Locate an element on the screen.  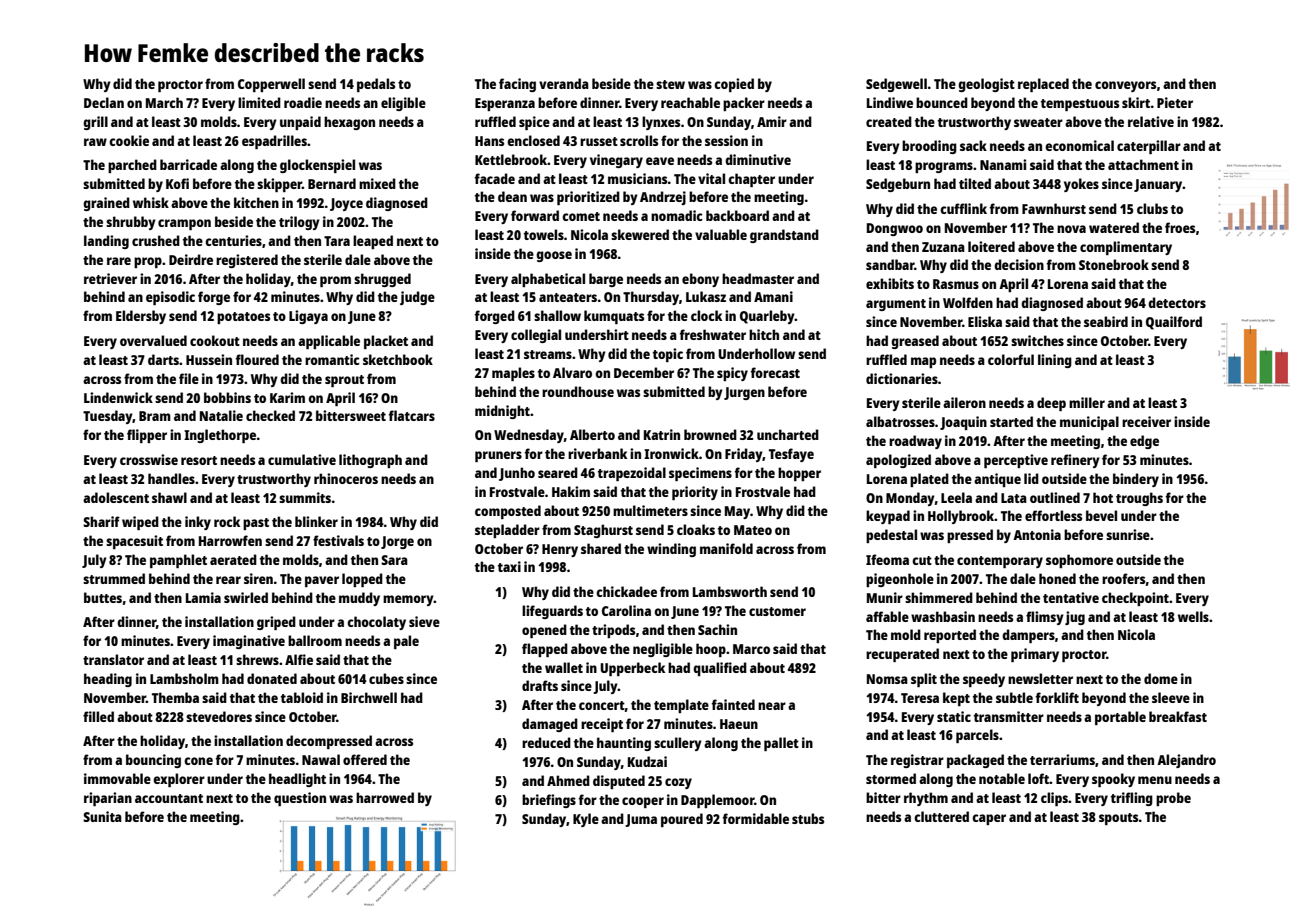
probe is located at coordinates (1173, 799).
